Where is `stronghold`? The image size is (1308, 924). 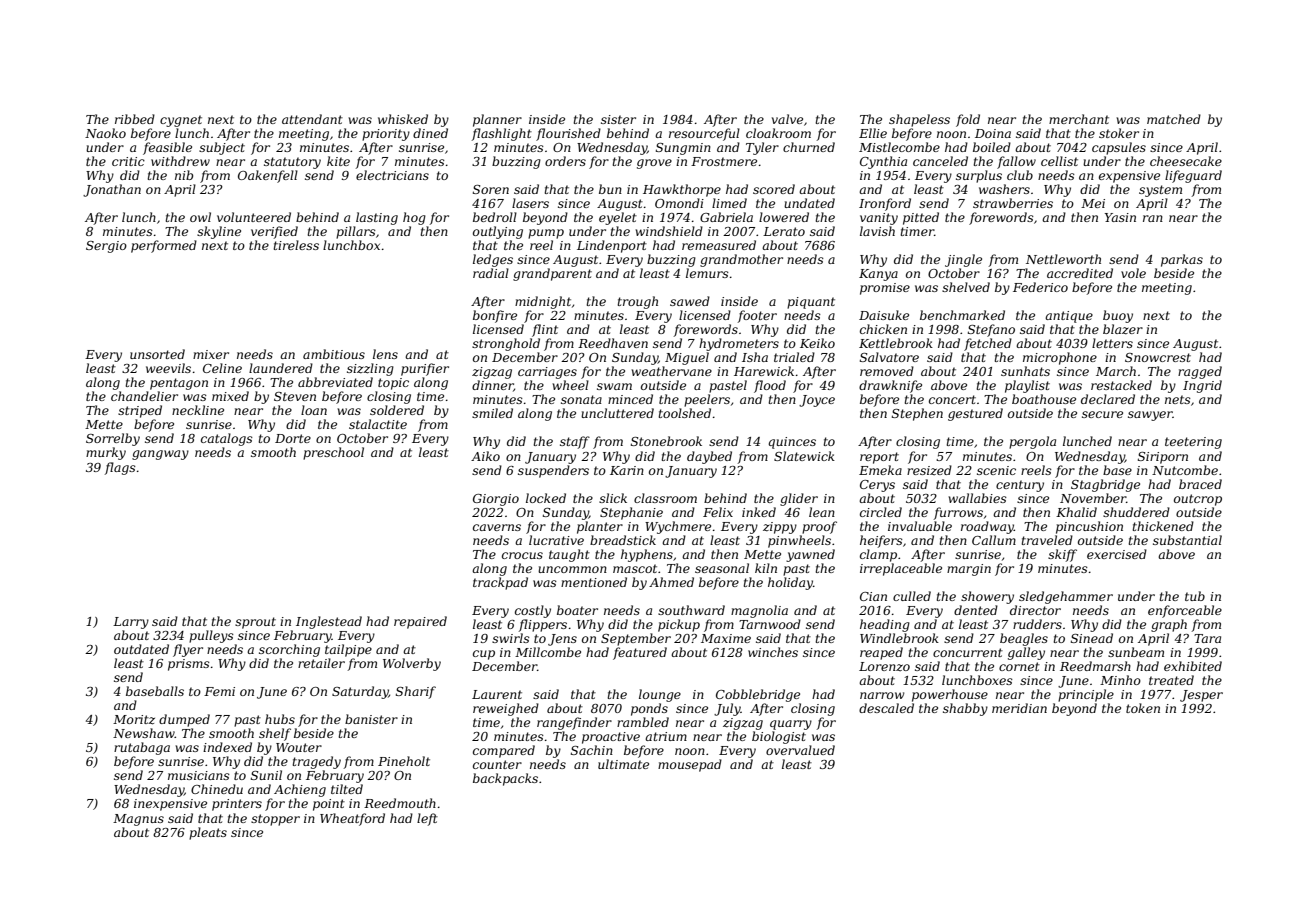 stronghold is located at coordinates (506, 344).
